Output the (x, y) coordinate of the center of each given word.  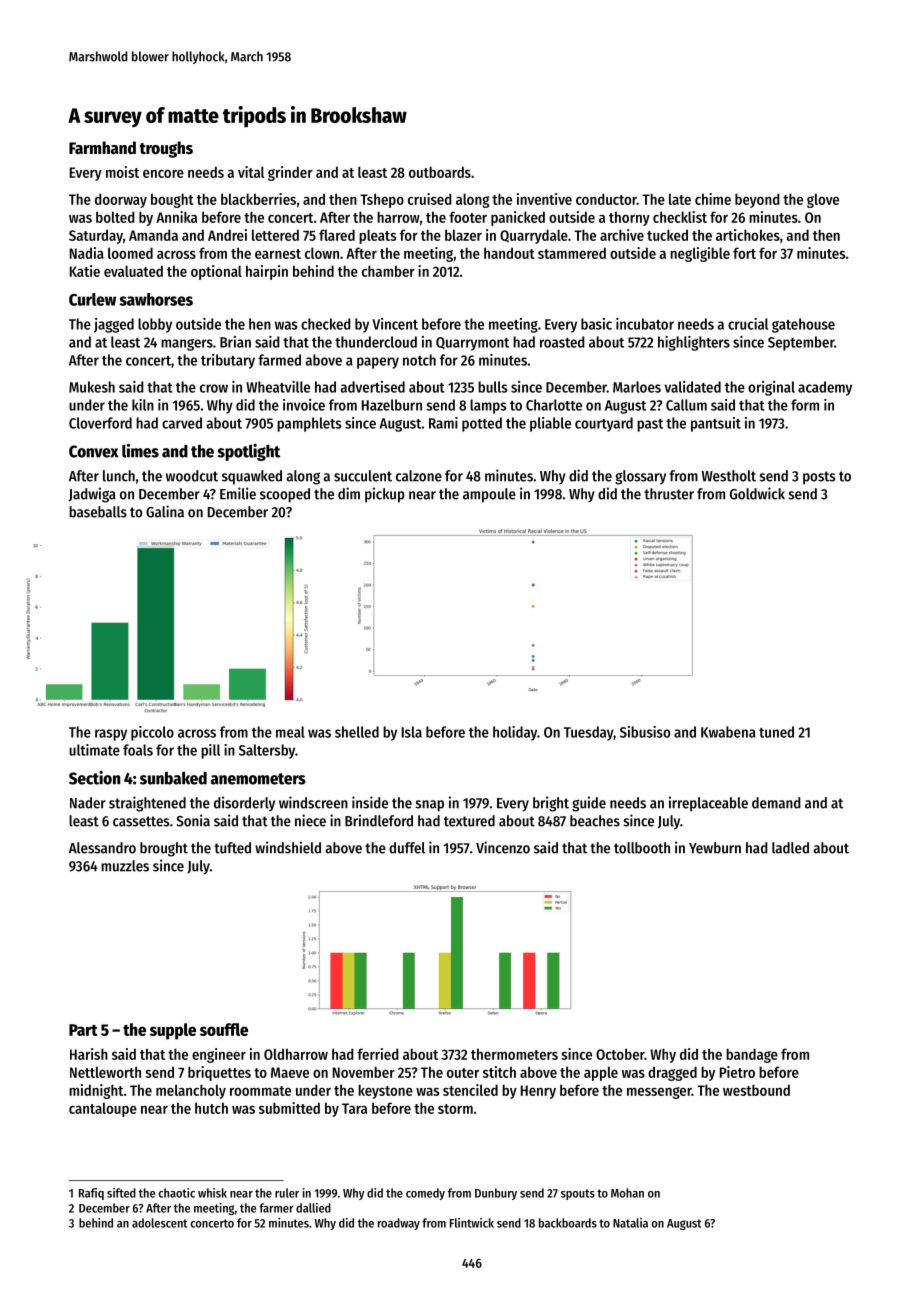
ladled (790, 848)
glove (823, 200)
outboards (440, 172)
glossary (640, 477)
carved (182, 423)
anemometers (258, 779)
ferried (378, 1054)
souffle (224, 1029)
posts (819, 478)
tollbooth (642, 848)
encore (163, 173)
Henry (538, 1092)
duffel (407, 848)
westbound (756, 1090)
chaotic (177, 1193)
